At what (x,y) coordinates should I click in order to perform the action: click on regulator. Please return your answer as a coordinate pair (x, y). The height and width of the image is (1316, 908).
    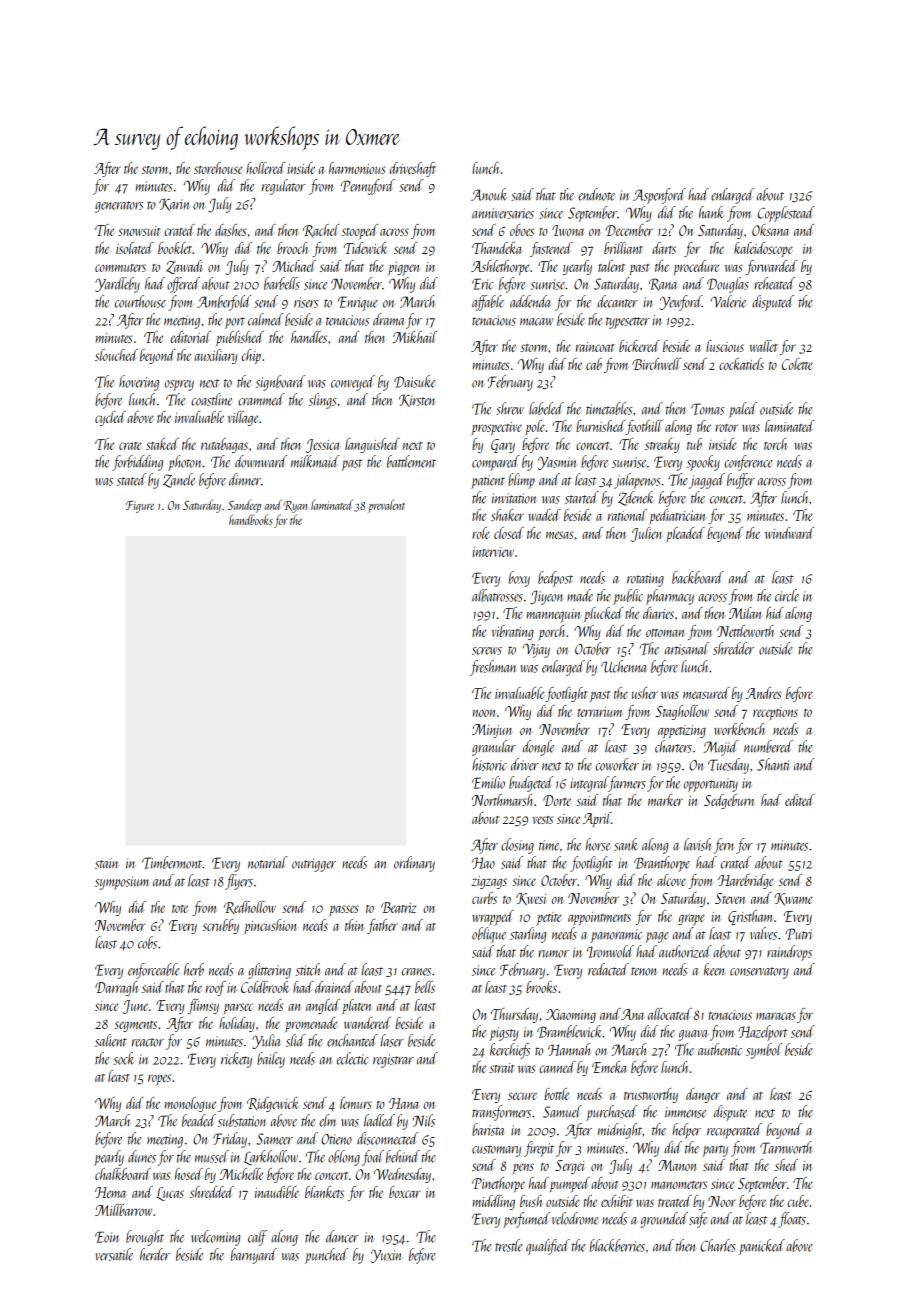
    Looking at the image, I should click on (283, 187).
